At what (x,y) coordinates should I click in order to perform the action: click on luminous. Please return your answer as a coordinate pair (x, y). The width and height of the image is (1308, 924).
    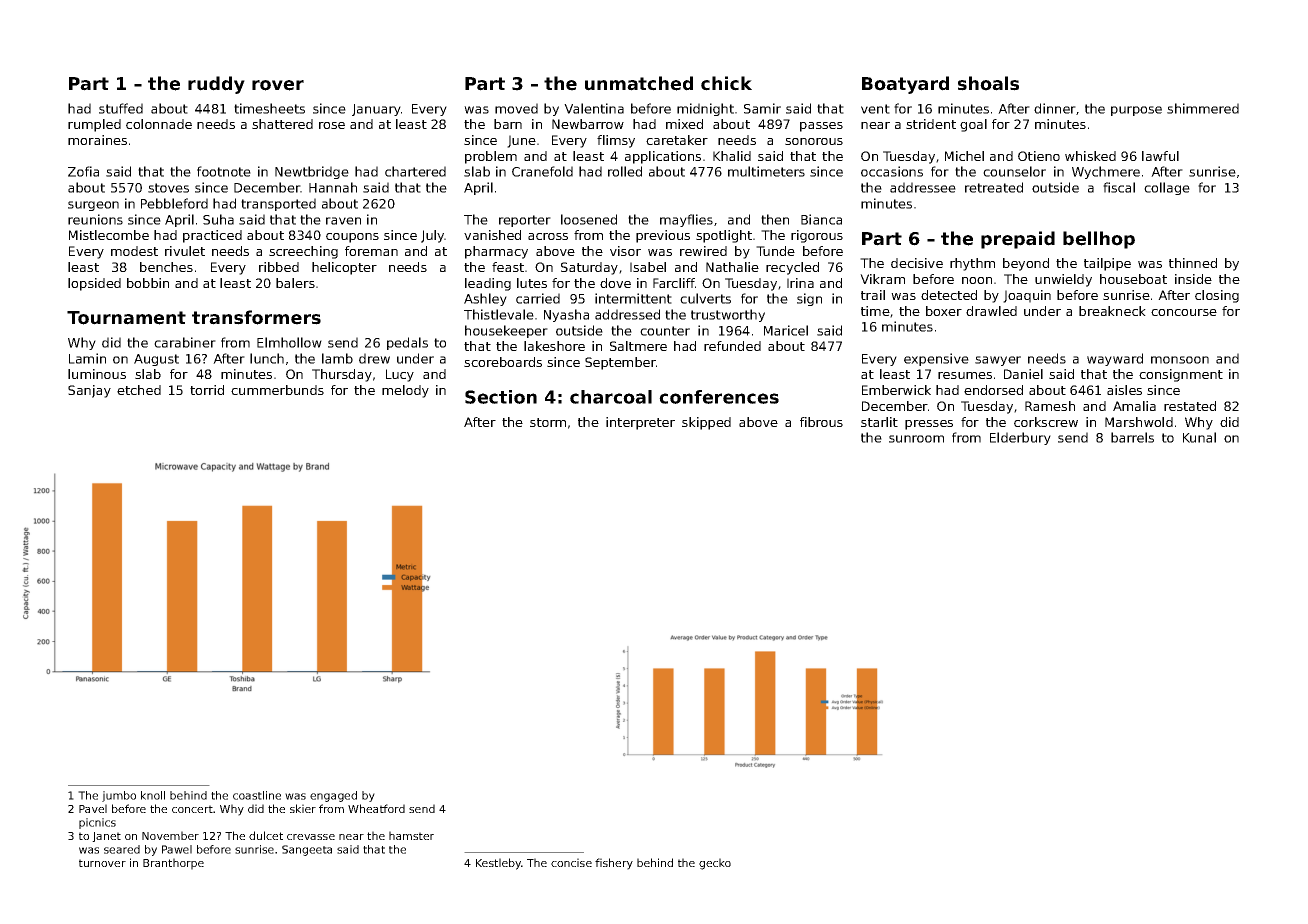
    Looking at the image, I should click on (97, 374).
